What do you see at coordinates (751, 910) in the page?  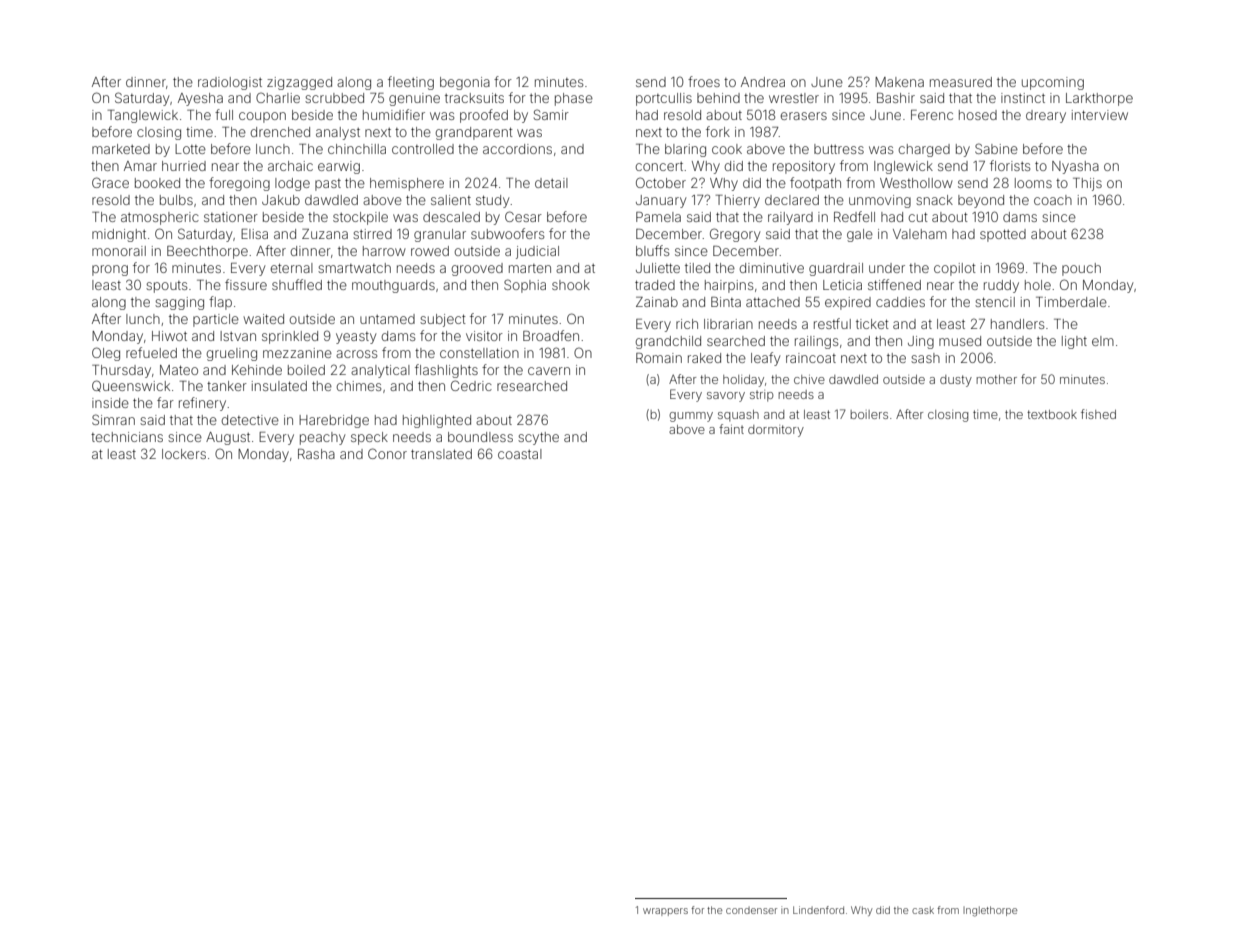 I see `condenser` at bounding box center [751, 910].
